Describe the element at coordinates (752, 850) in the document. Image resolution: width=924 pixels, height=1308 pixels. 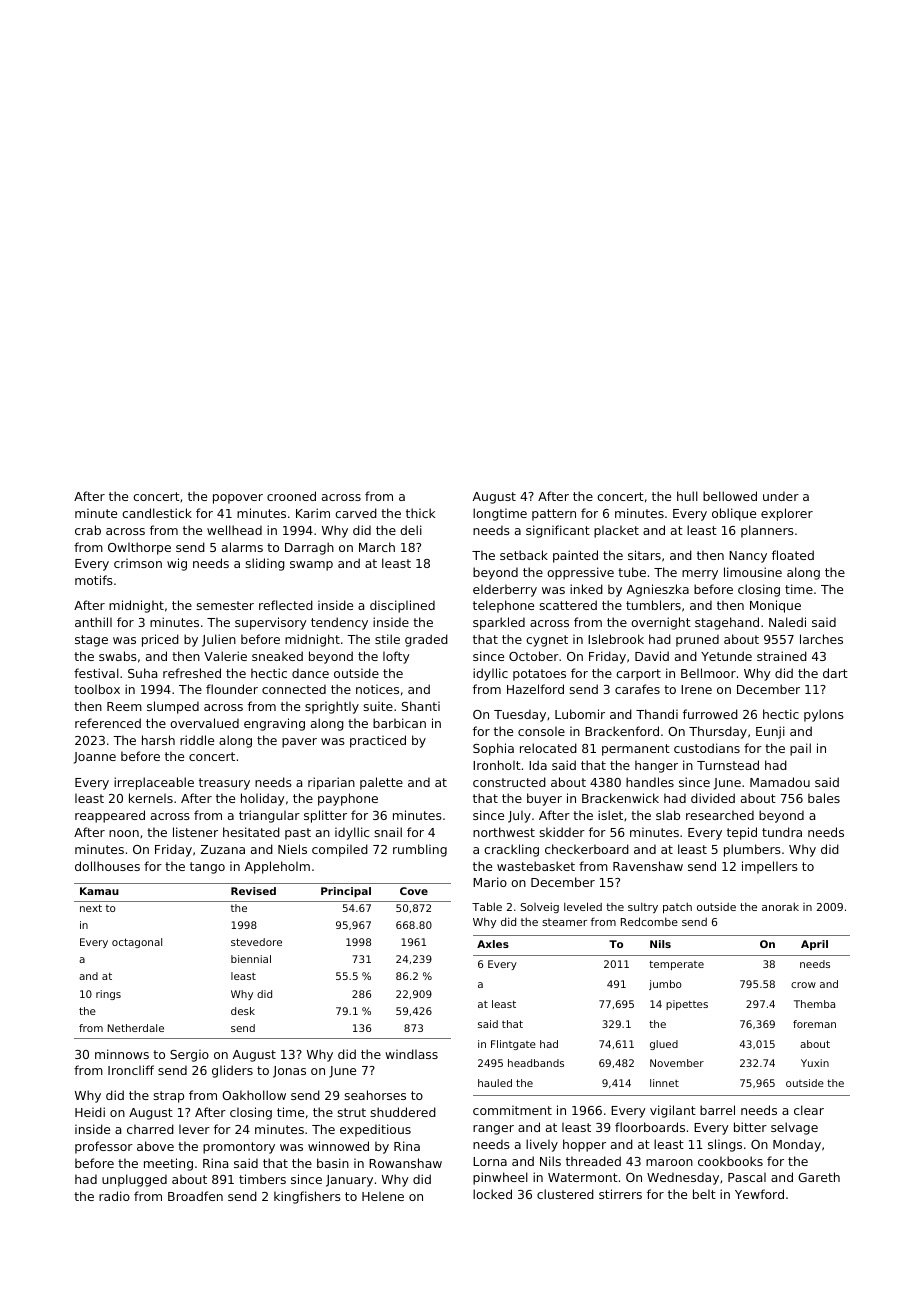
I see `plumbers` at that location.
